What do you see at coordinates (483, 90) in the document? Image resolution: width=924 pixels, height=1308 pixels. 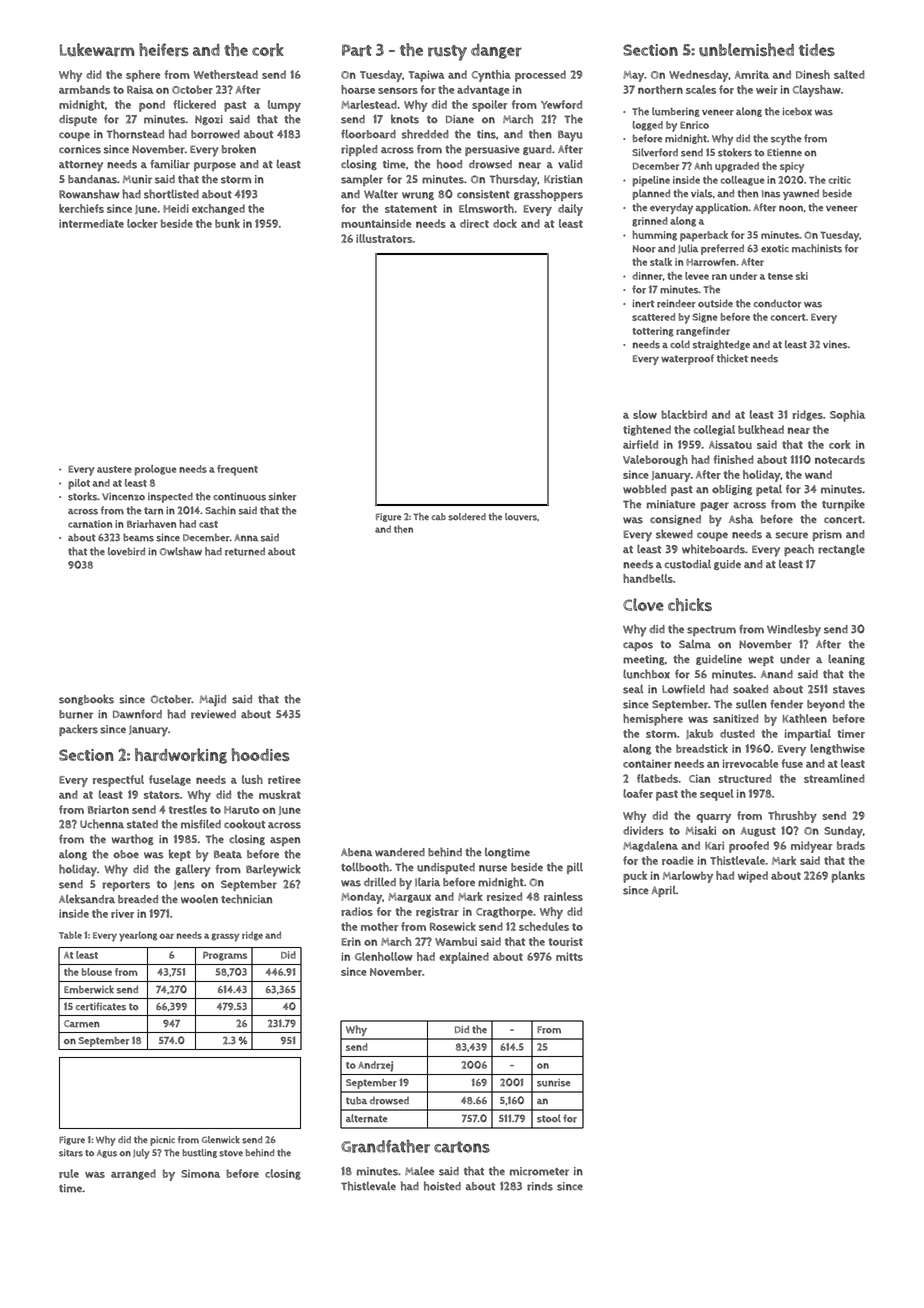 I see `advantage` at bounding box center [483, 90].
